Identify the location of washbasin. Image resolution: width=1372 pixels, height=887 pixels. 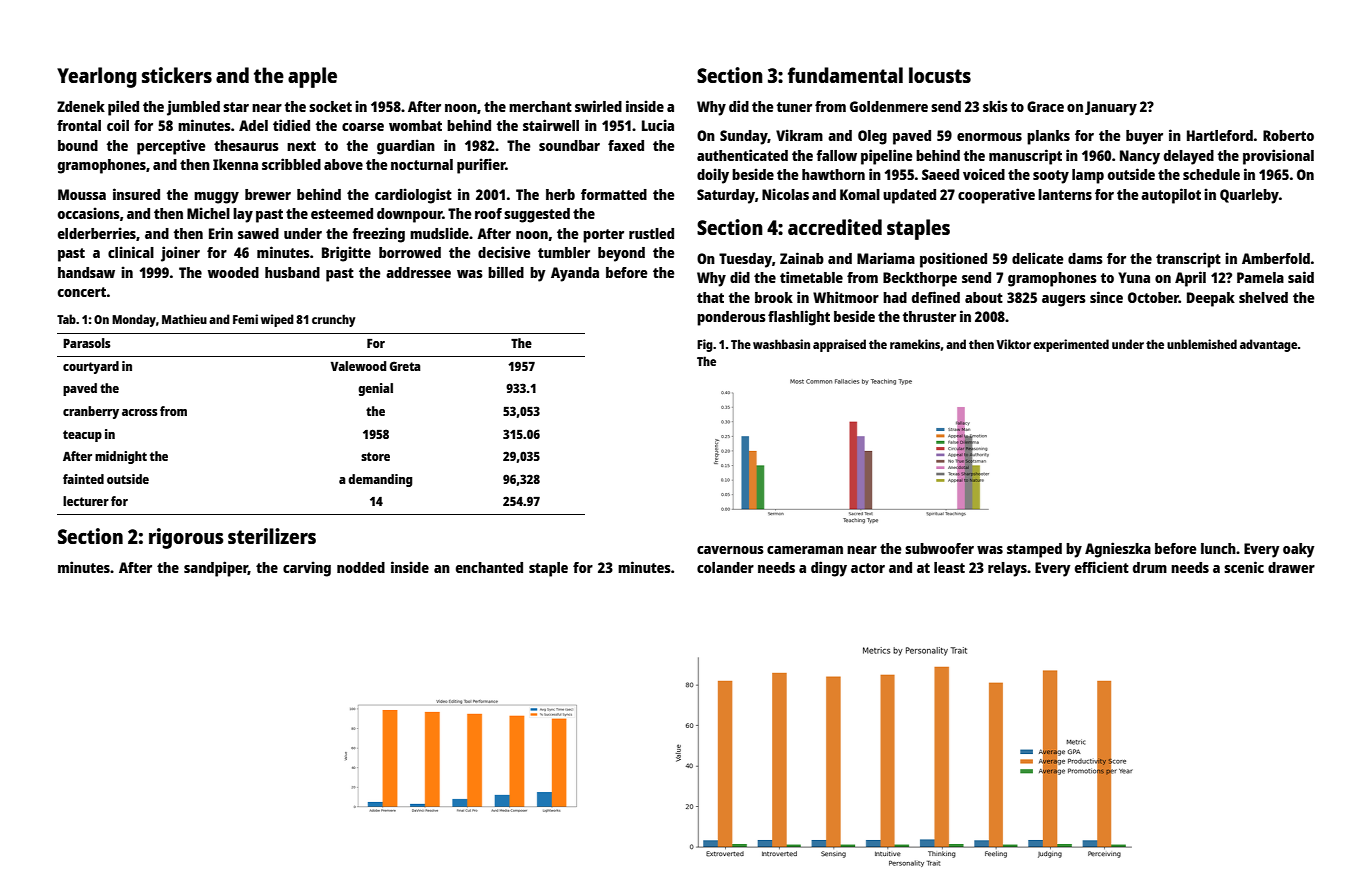
(781, 344).
